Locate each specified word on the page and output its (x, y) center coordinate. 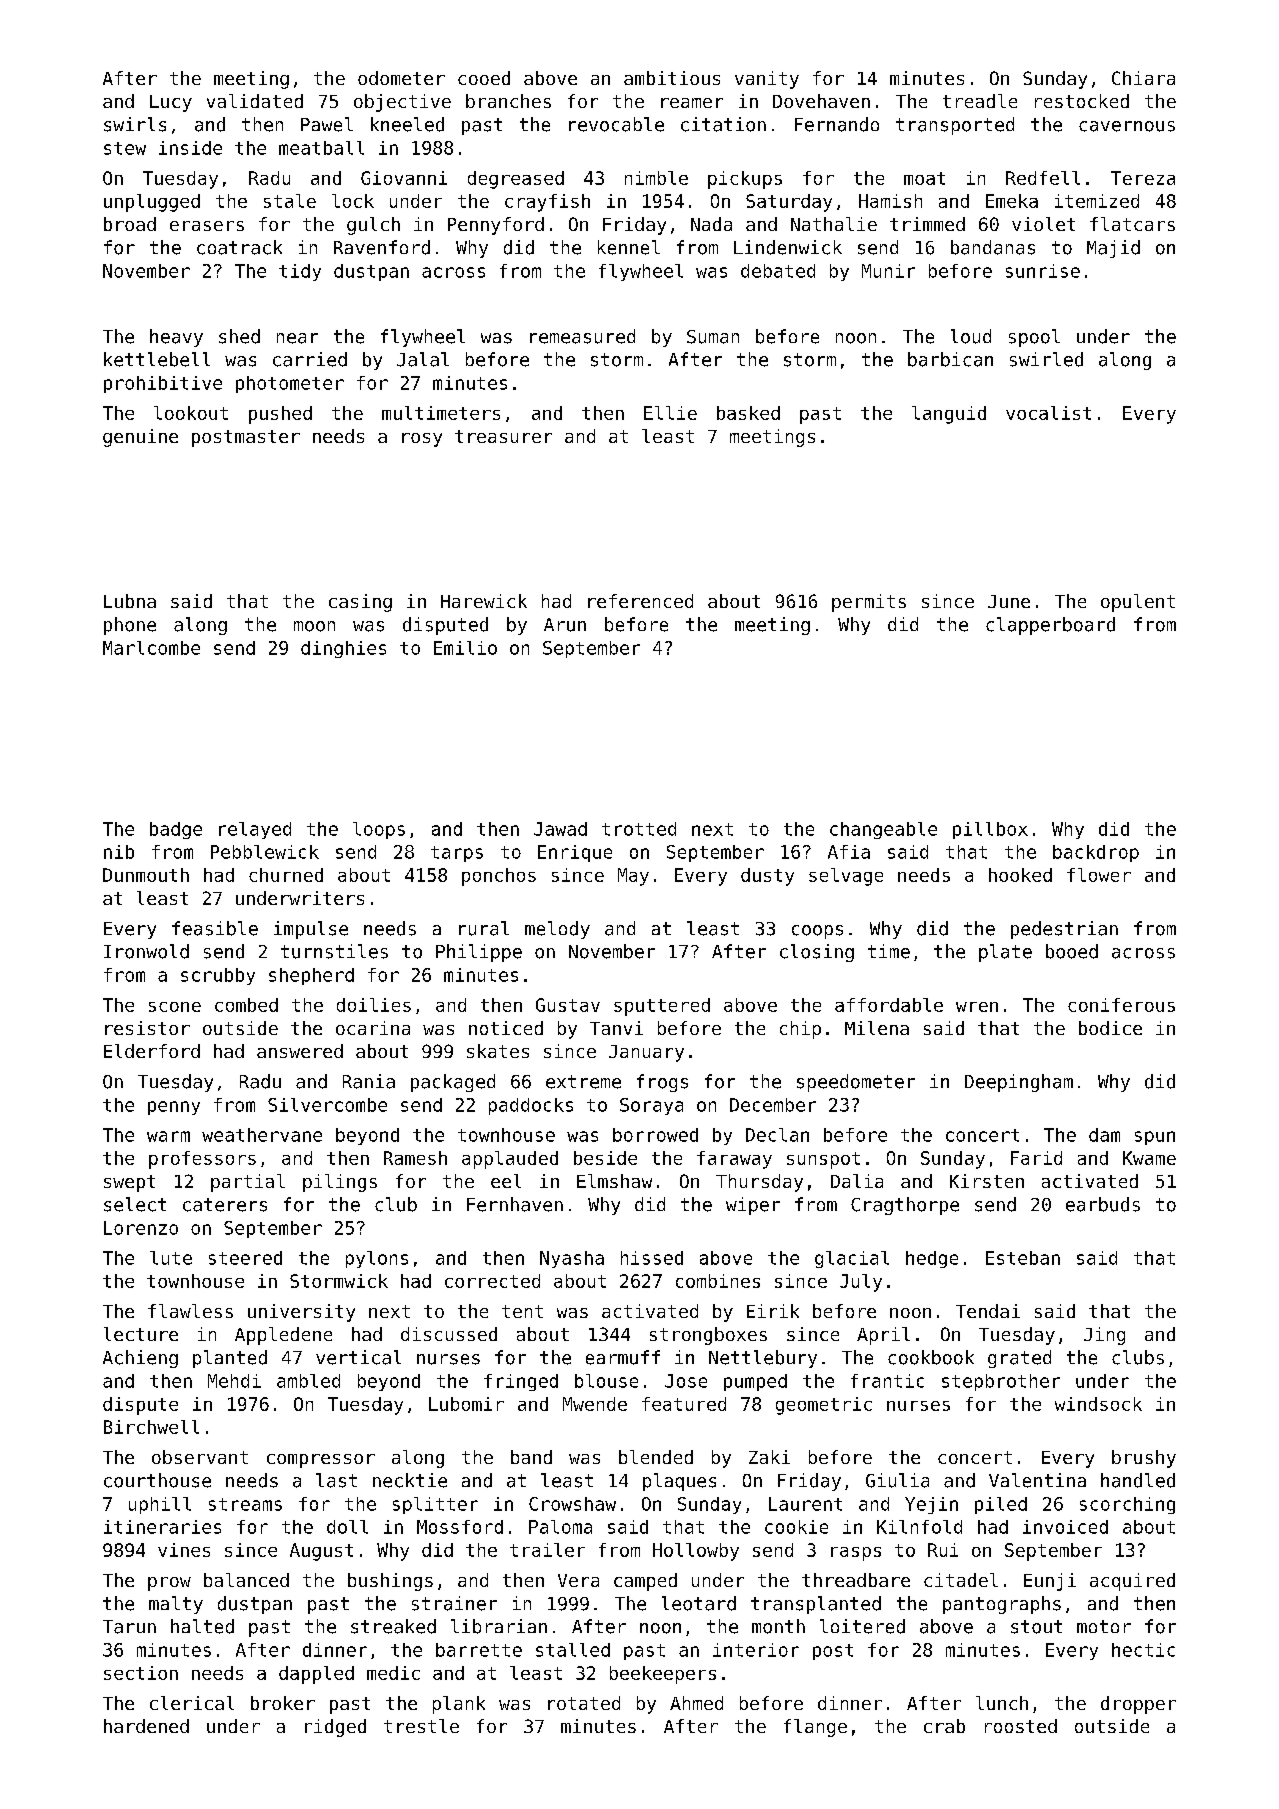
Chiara (1143, 78)
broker (283, 1703)
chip (800, 1030)
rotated (584, 1703)
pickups (745, 180)
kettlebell (157, 359)
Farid (1036, 1158)
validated (255, 101)
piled (1001, 1505)
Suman (713, 337)
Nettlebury (763, 1359)
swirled (1046, 359)
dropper (1138, 1705)
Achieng (140, 1359)
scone (175, 1007)
